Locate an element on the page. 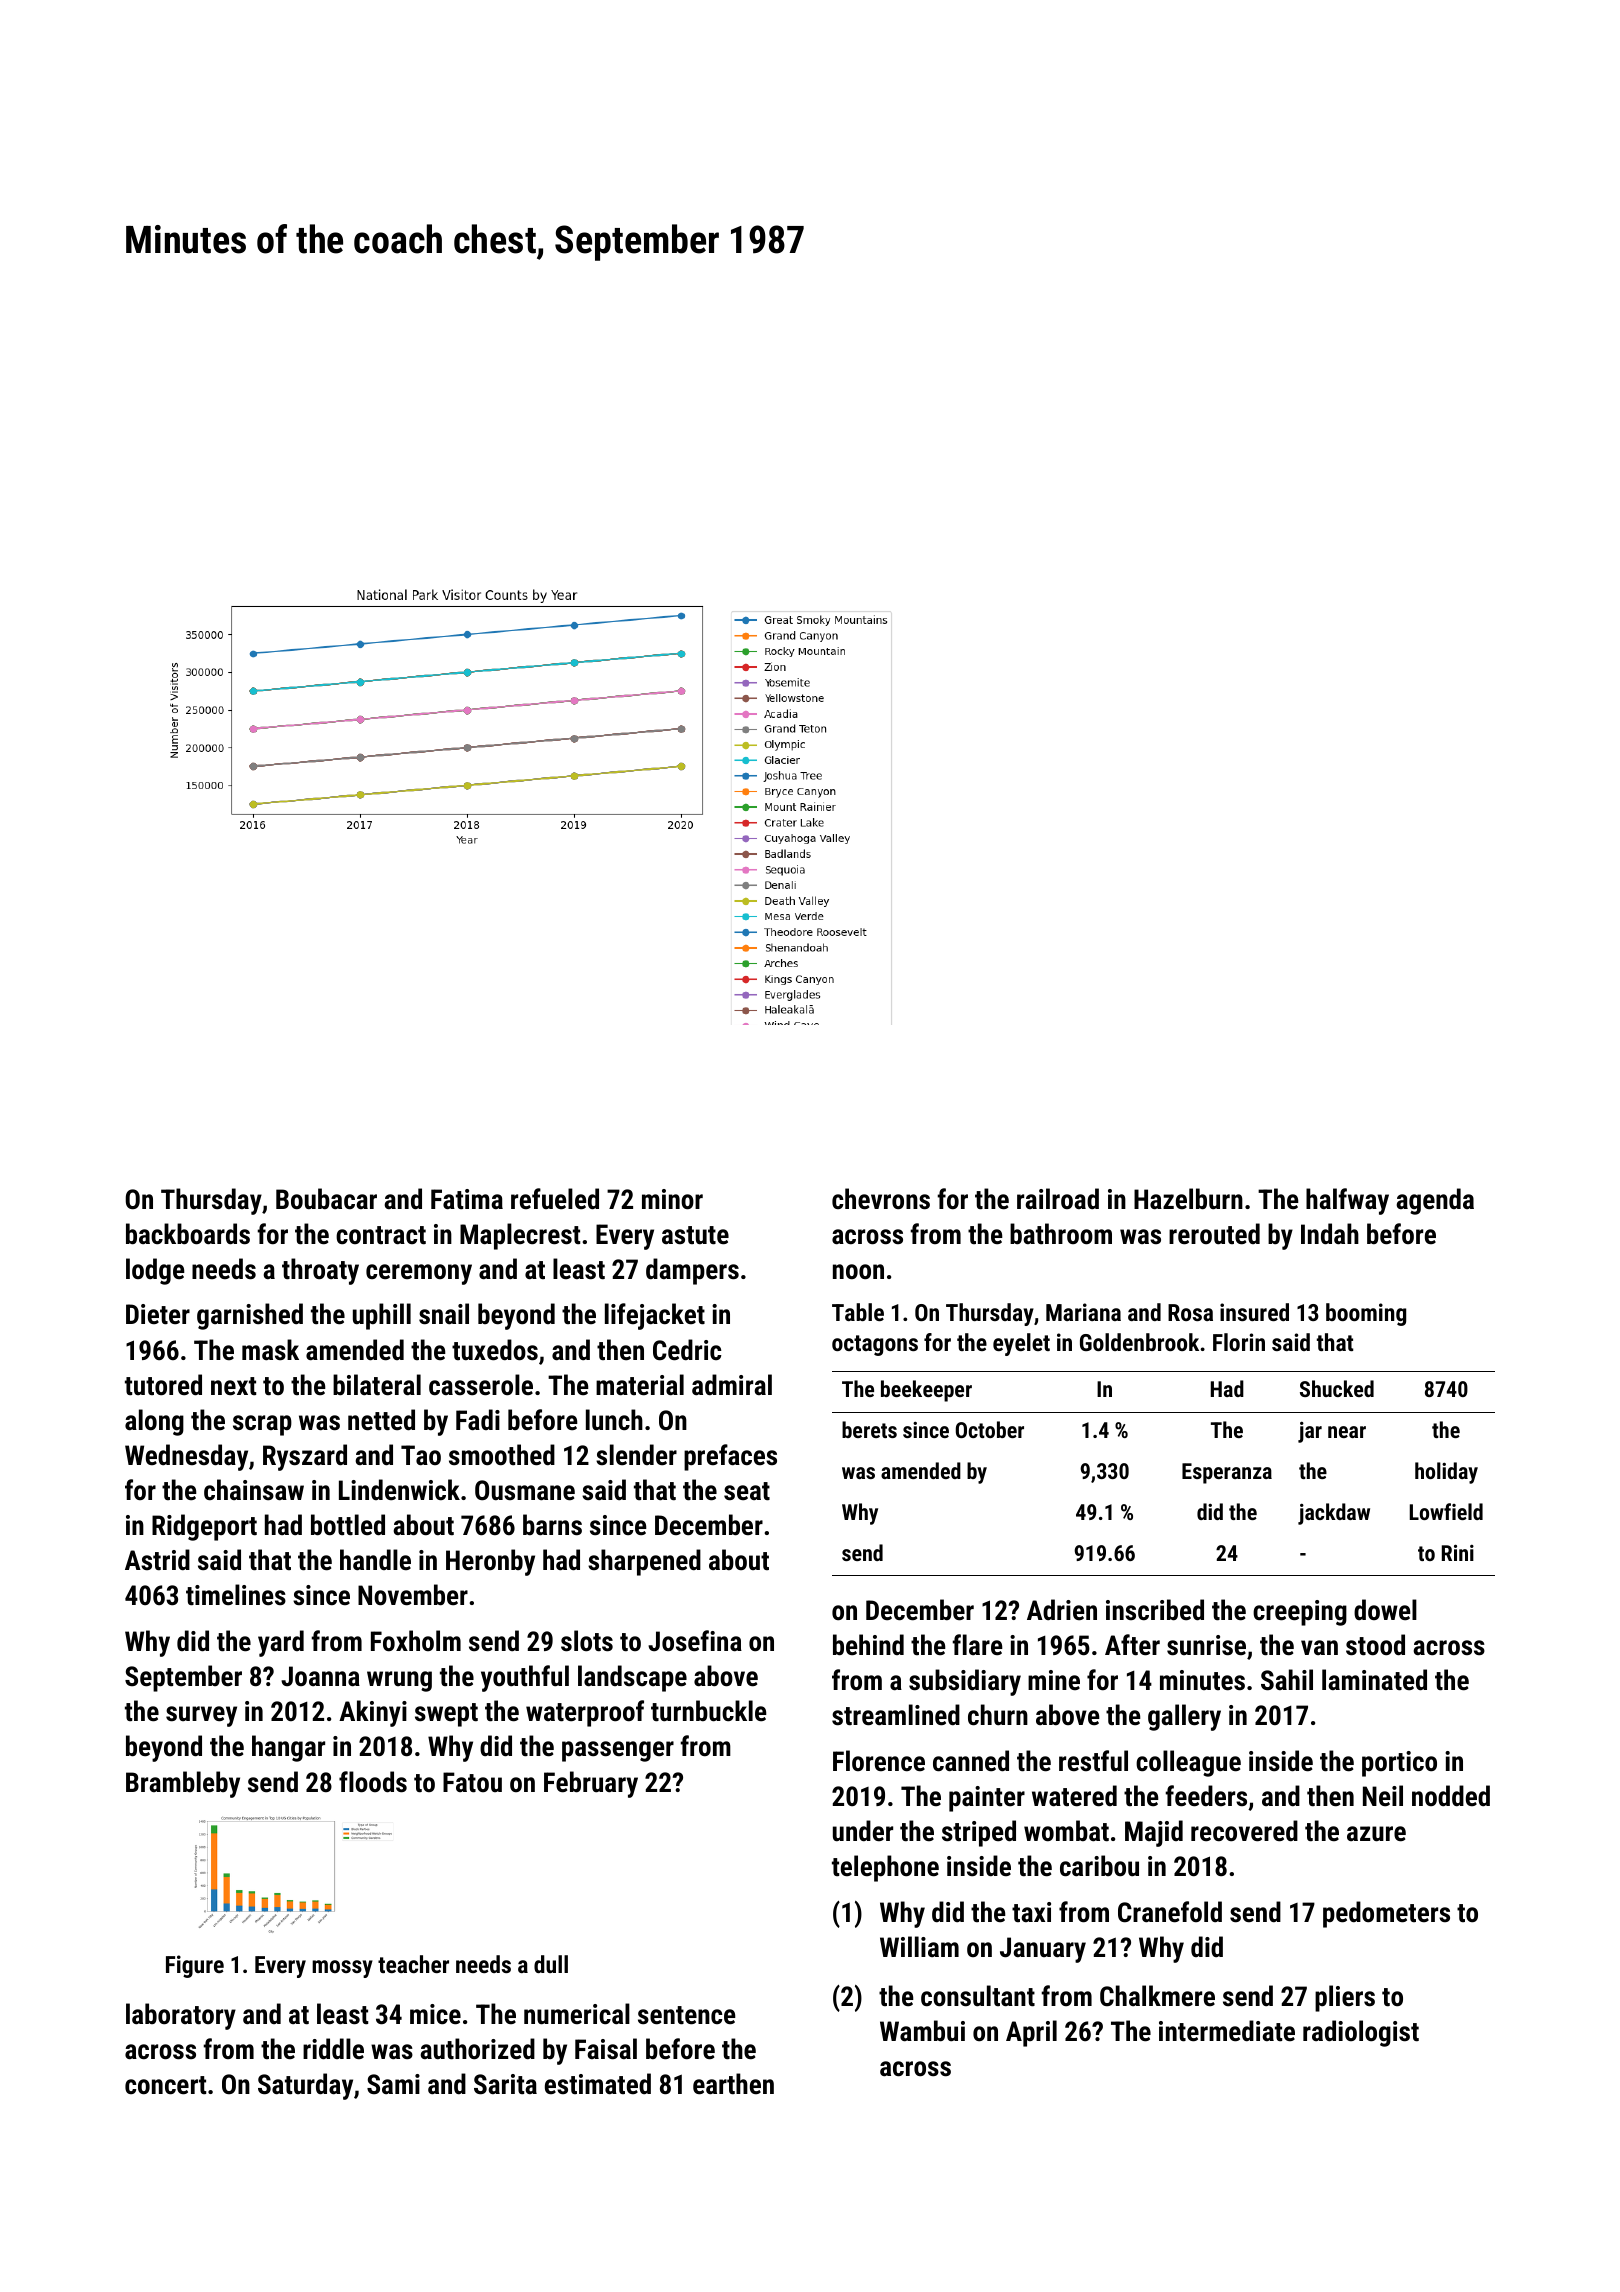 This page has width=1620, height=2292. Sami is located at coordinates (393, 2084).
